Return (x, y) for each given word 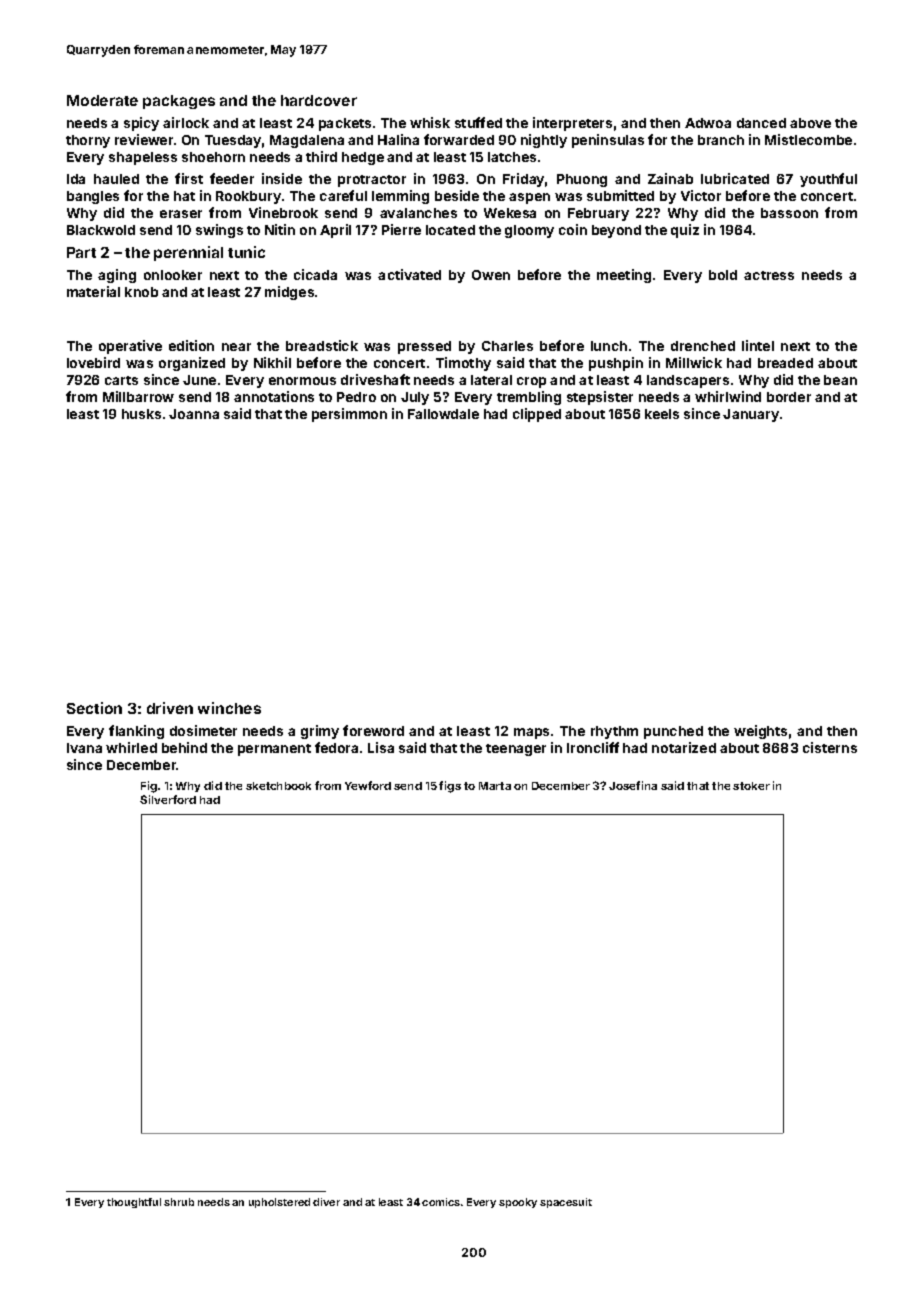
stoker (751, 786)
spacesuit (566, 1203)
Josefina (633, 785)
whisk (430, 122)
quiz (685, 231)
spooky (518, 1203)
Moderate (102, 100)
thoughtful (134, 1203)
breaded (785, 363)
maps (531, 733)
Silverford (168, 799)
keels (662, 414)
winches (229, 708)
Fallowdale (443, 414)
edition (191, 345)
